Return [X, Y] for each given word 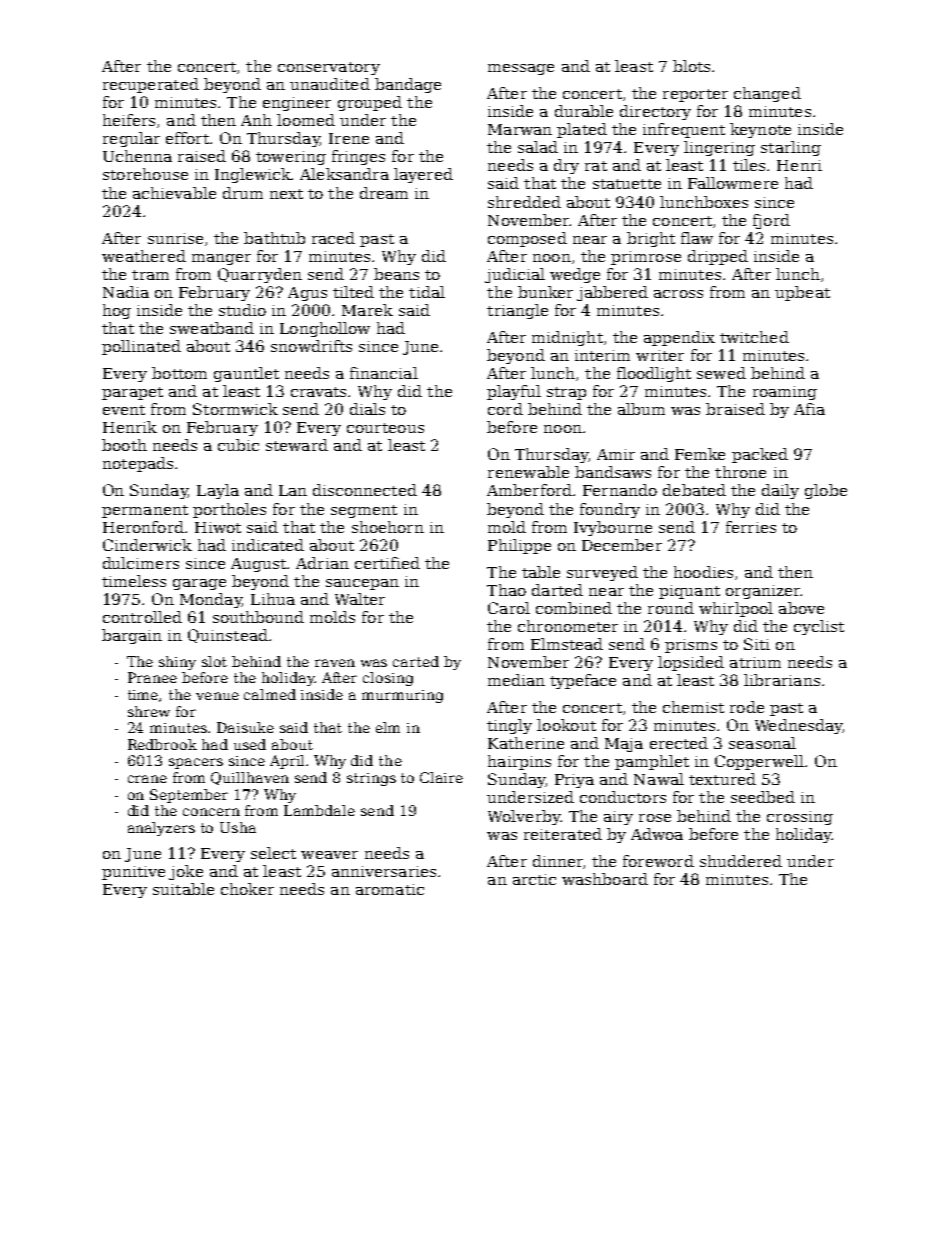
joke [186, 872]
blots [691, 66]
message [521, 69]
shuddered [741, 861]
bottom [179, 373]
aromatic [390, 889]
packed [760, 455]
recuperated [151, 85]
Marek [367, 310]
